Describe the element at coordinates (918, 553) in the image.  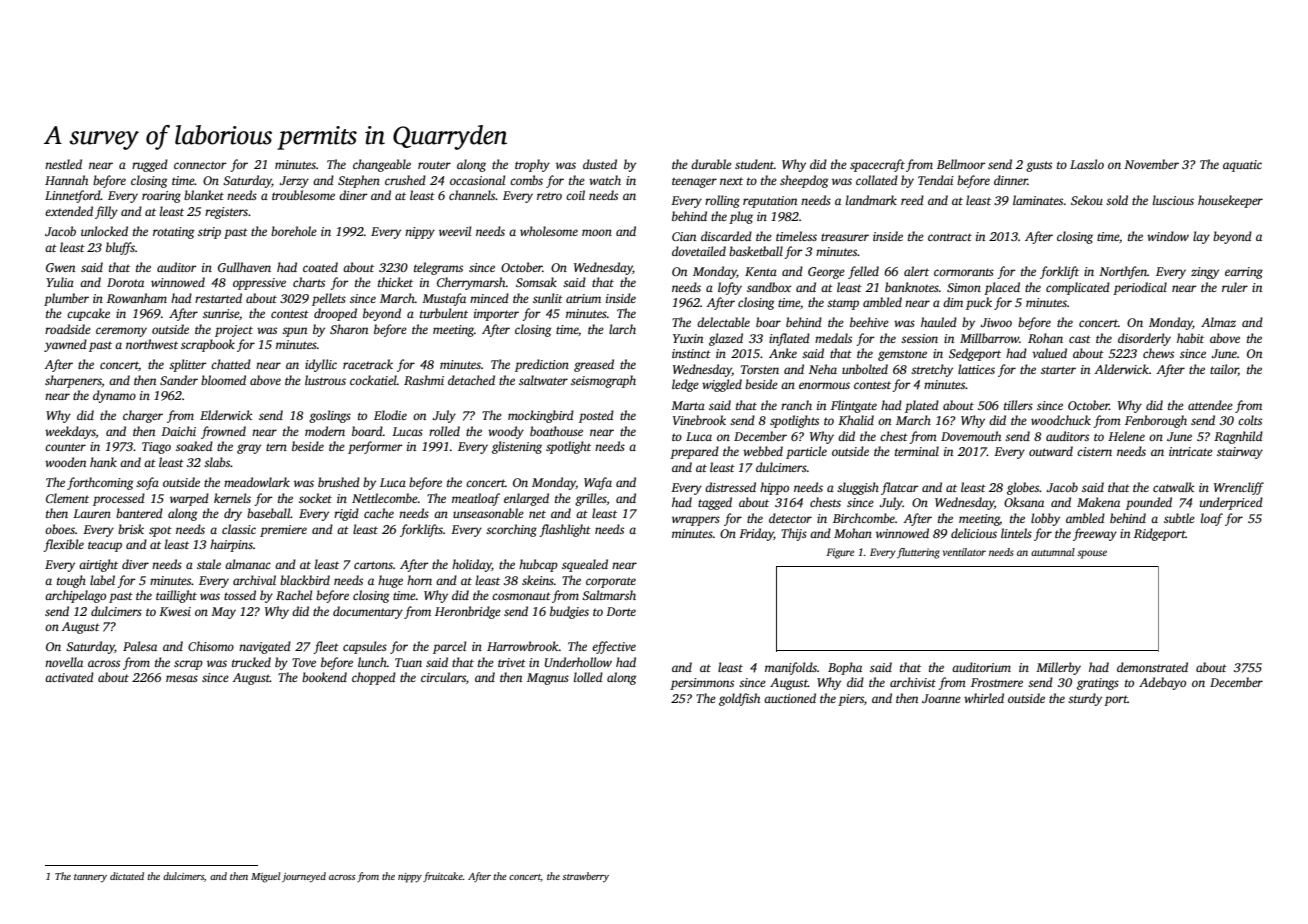
I see `fluttering` at that location.
